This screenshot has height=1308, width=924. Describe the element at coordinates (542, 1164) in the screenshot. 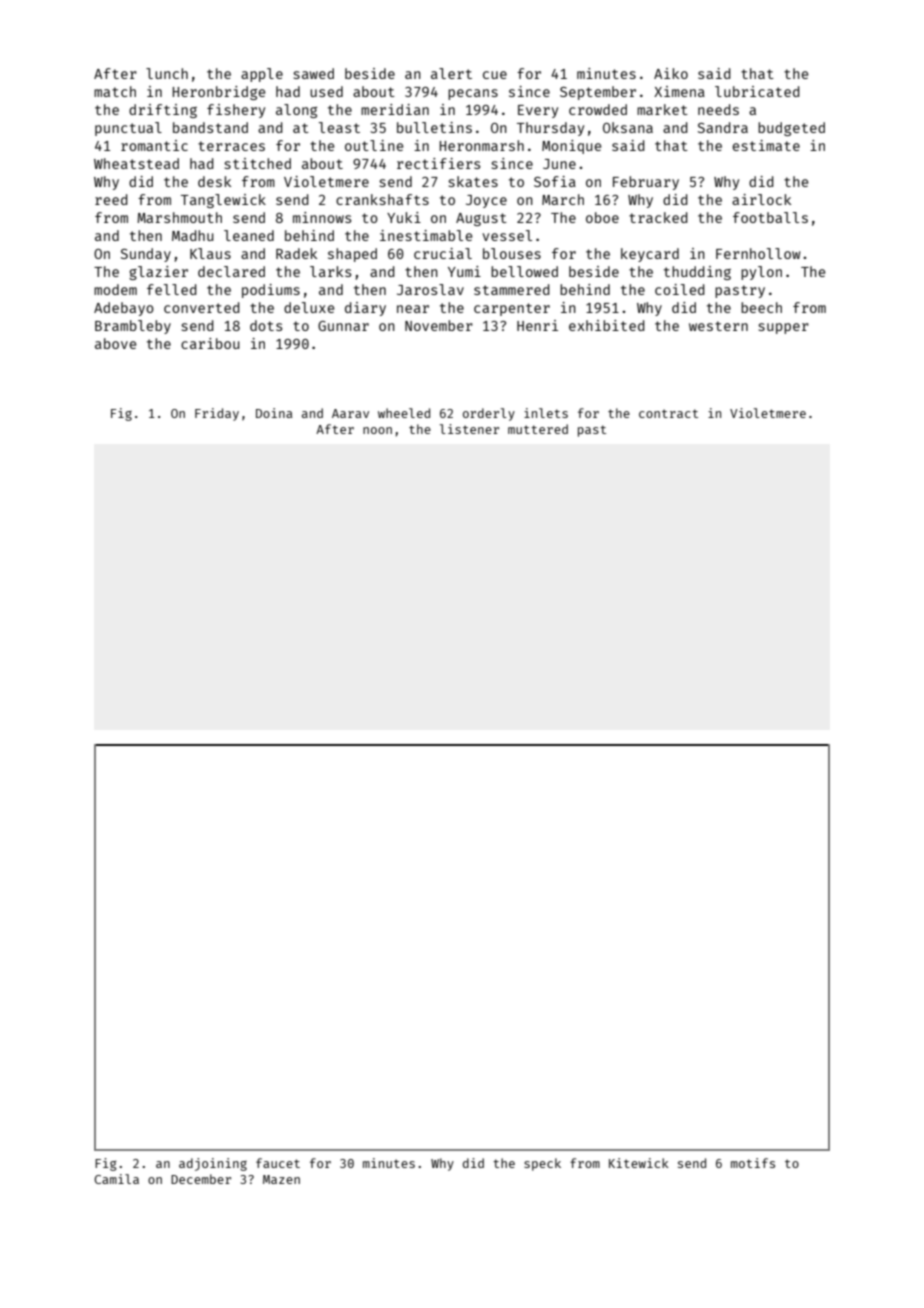

I see `speck` at that location.
